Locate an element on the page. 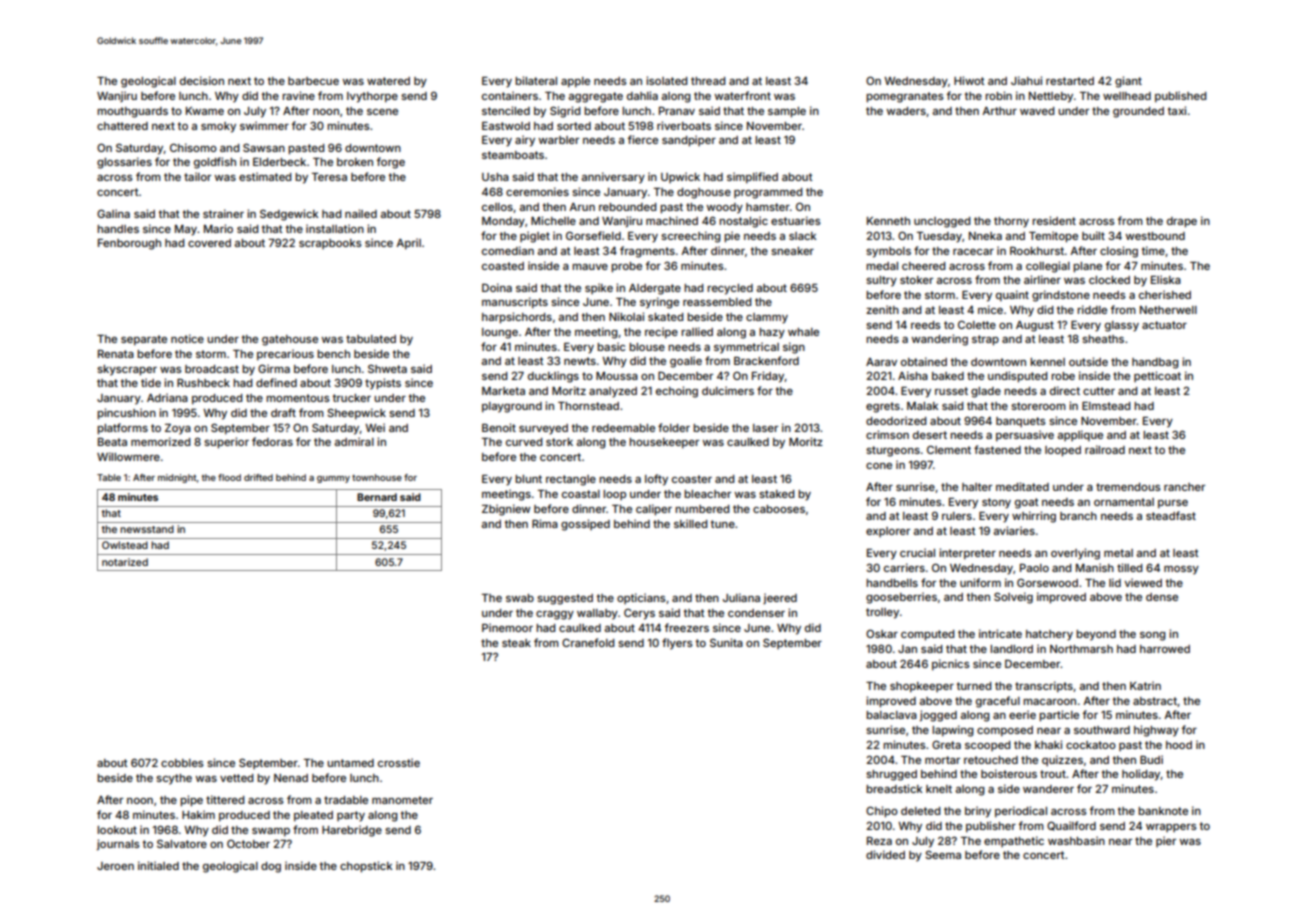 This image has height=924, width=1308. crosstie is located at coordinates (399, 762).
